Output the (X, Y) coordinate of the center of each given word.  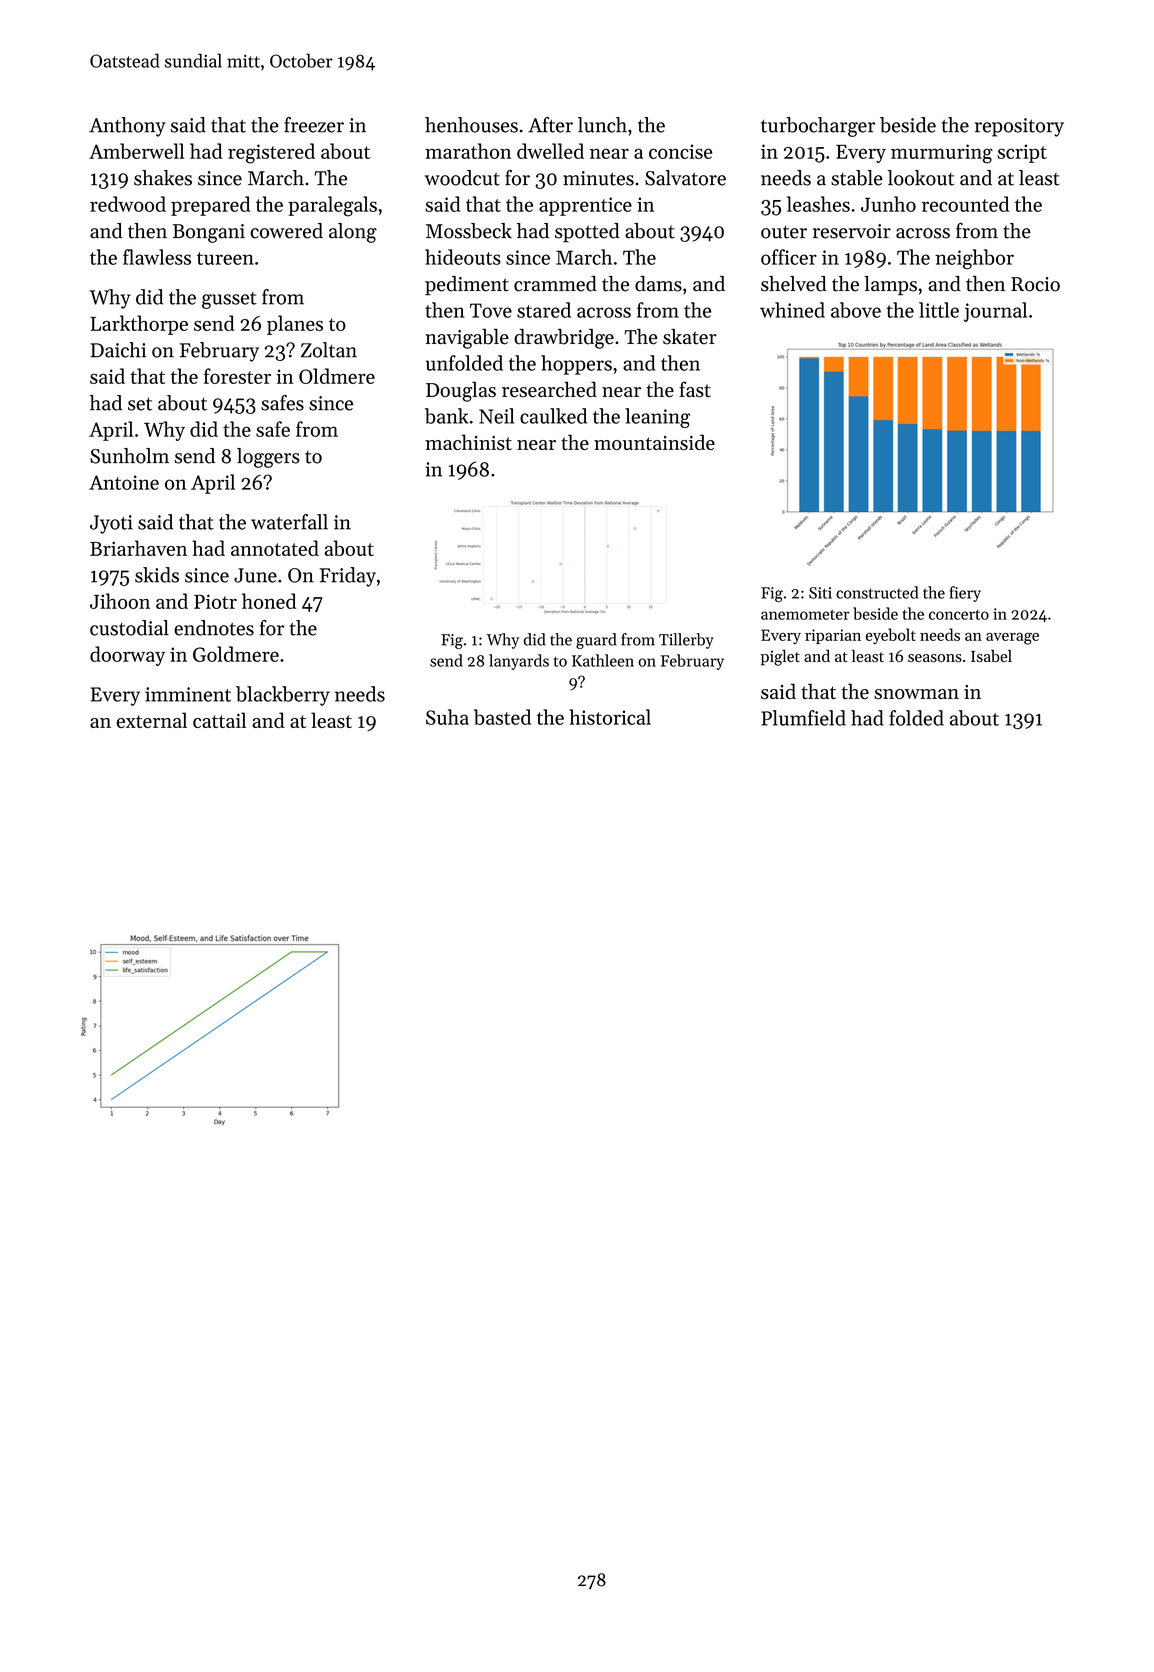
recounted (965, 204)
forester (237, 376)
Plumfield (803, 718)
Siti (820, 593)
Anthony (127, 127)
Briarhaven (138, 548)
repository (1019, 127)
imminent (188, 694)
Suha (447, 717)
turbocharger (818, 127)
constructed (877, 592)
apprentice (585, 206)
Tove (491, 310)
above (856, 310)
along (353, 233)
